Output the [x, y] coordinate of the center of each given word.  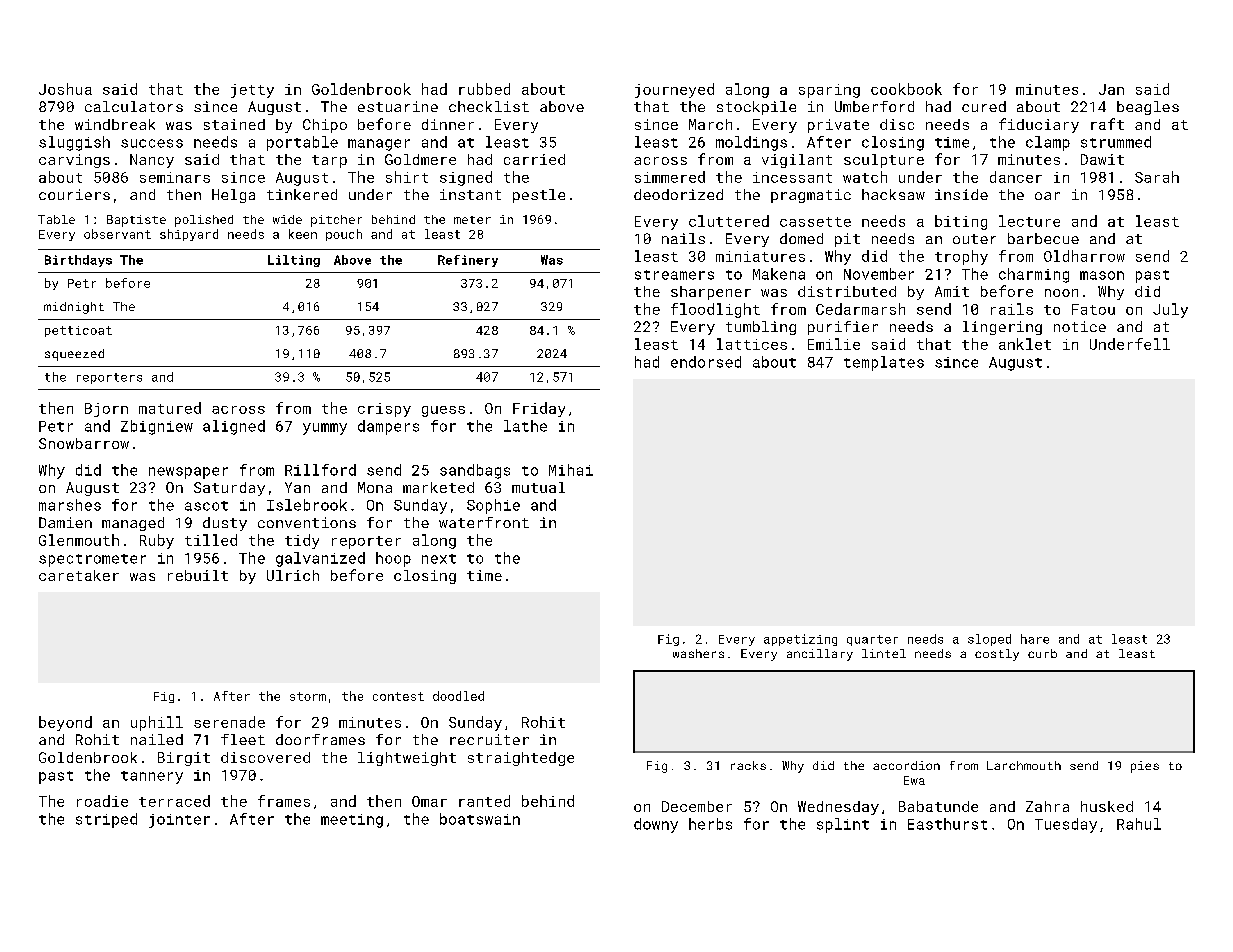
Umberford [874, 106]
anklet [1025, 344]
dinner [448, 124]
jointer [179, 821]
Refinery [468, 261]
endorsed [706, 362]
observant [117, 234]
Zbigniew [157, 427]
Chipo [325, 126]
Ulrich [293, 575]
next [439, 559]
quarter [872, 640]
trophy [961, 257]
